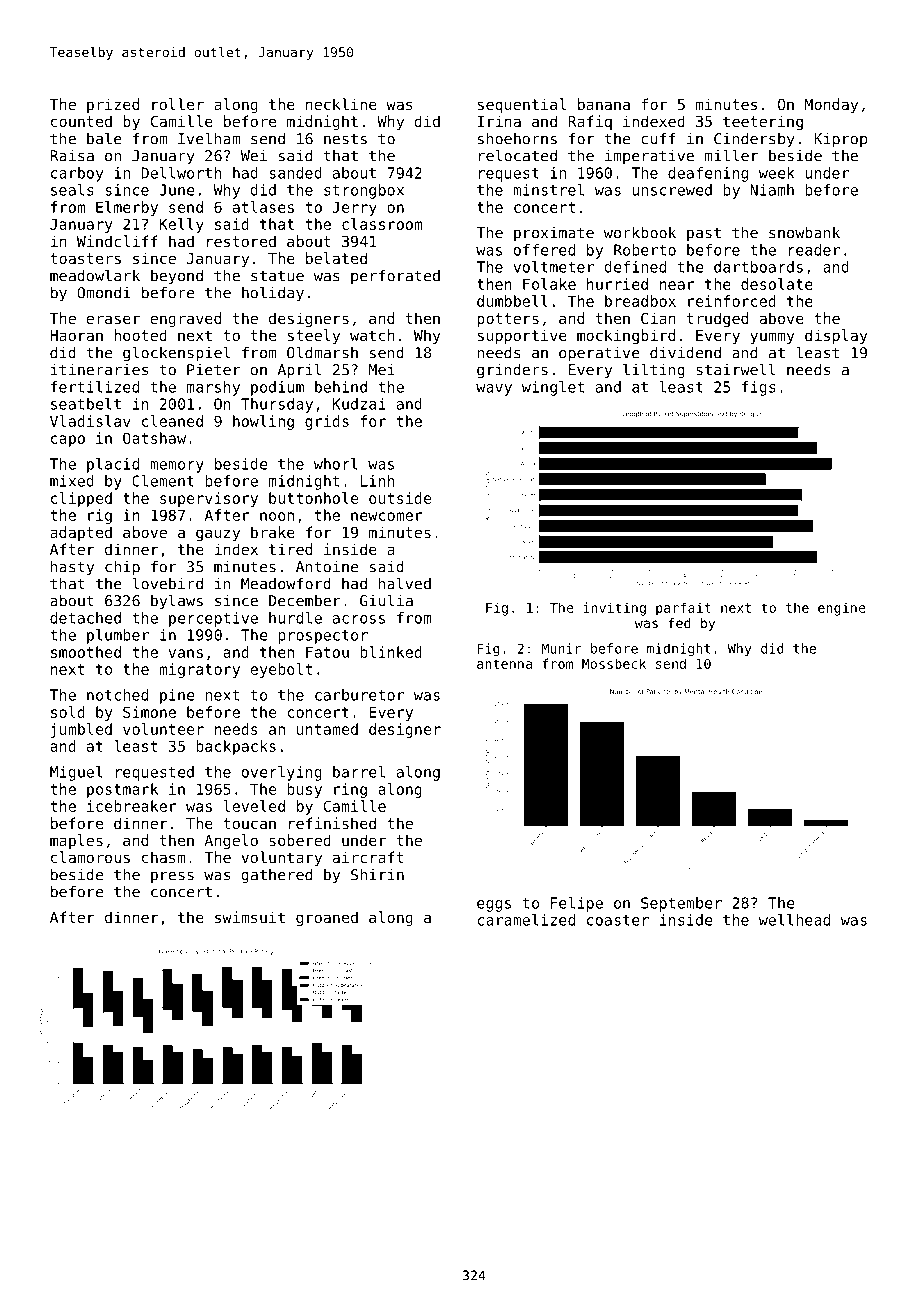 The width and height of the image is (924, 1308). I want to click on neckline, so click(341, 104).
